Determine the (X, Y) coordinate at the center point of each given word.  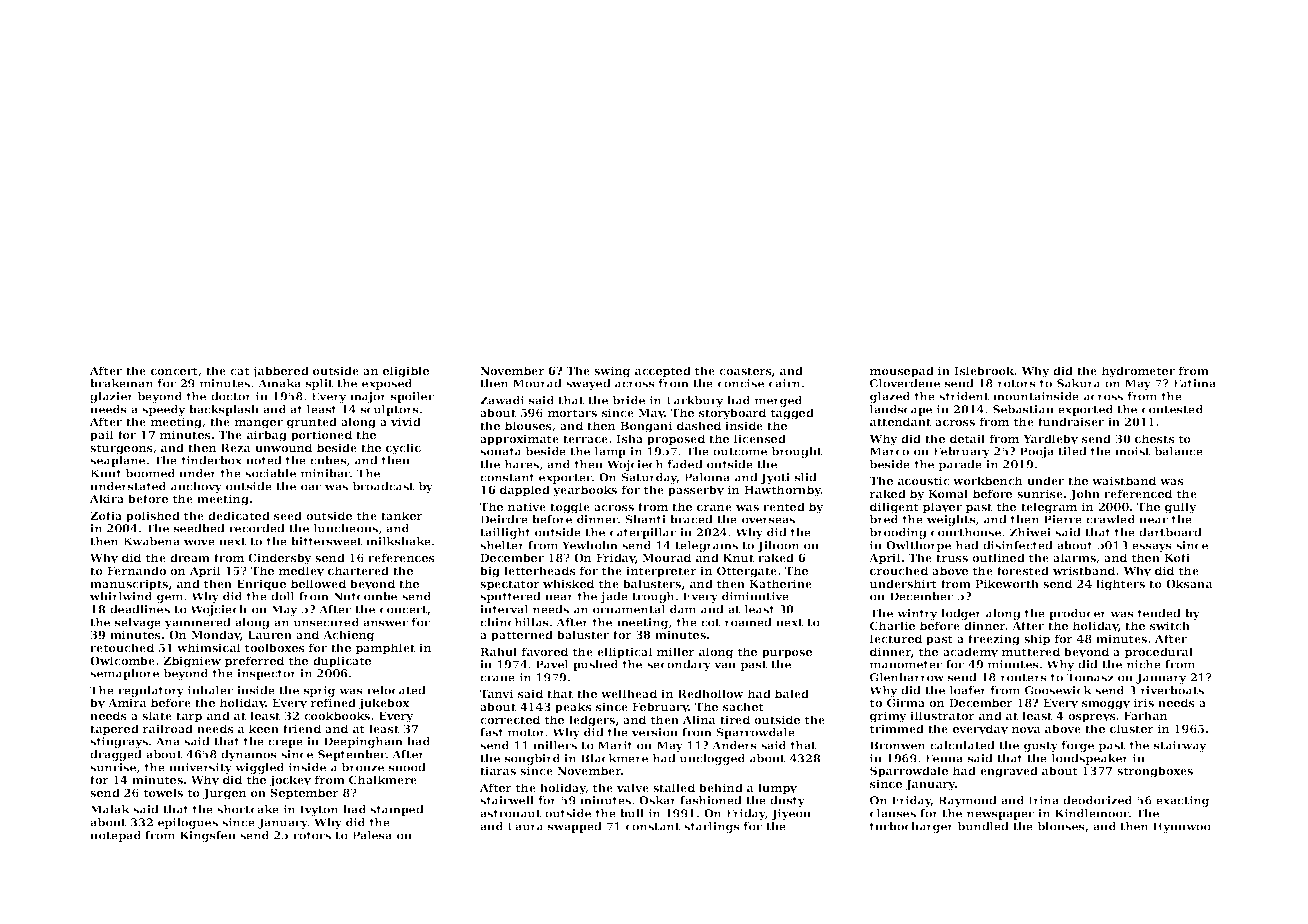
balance (1179, 451)
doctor (231, 396)
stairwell (507, 800)
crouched (899, 570)
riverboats (1172, 690)
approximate (519, 440)
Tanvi (497, 693)
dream (190, 557)
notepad (115, 836)
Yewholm (590, 545)
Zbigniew (192, 662)
